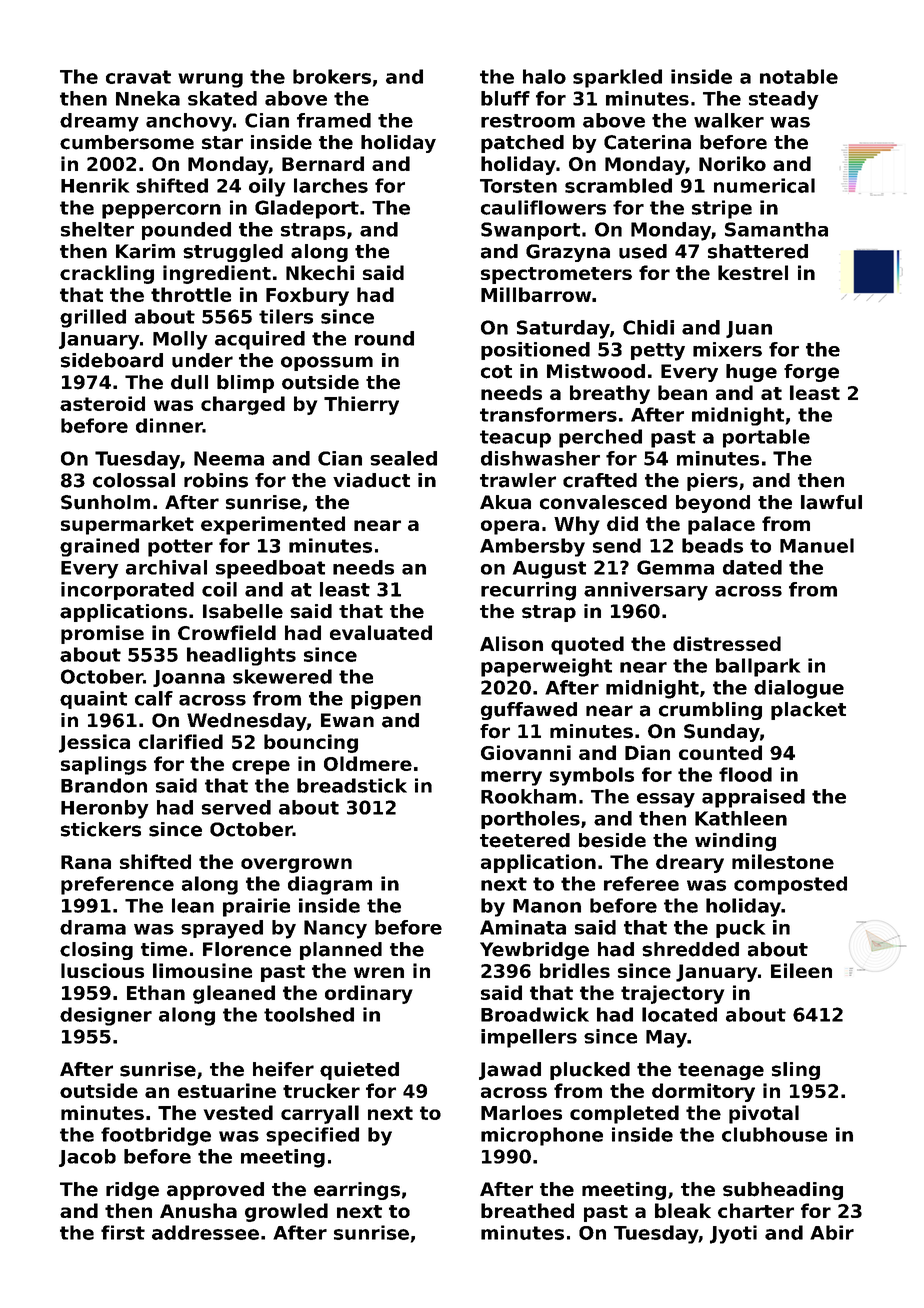  I want to click on Juan, so click(749, 329).
